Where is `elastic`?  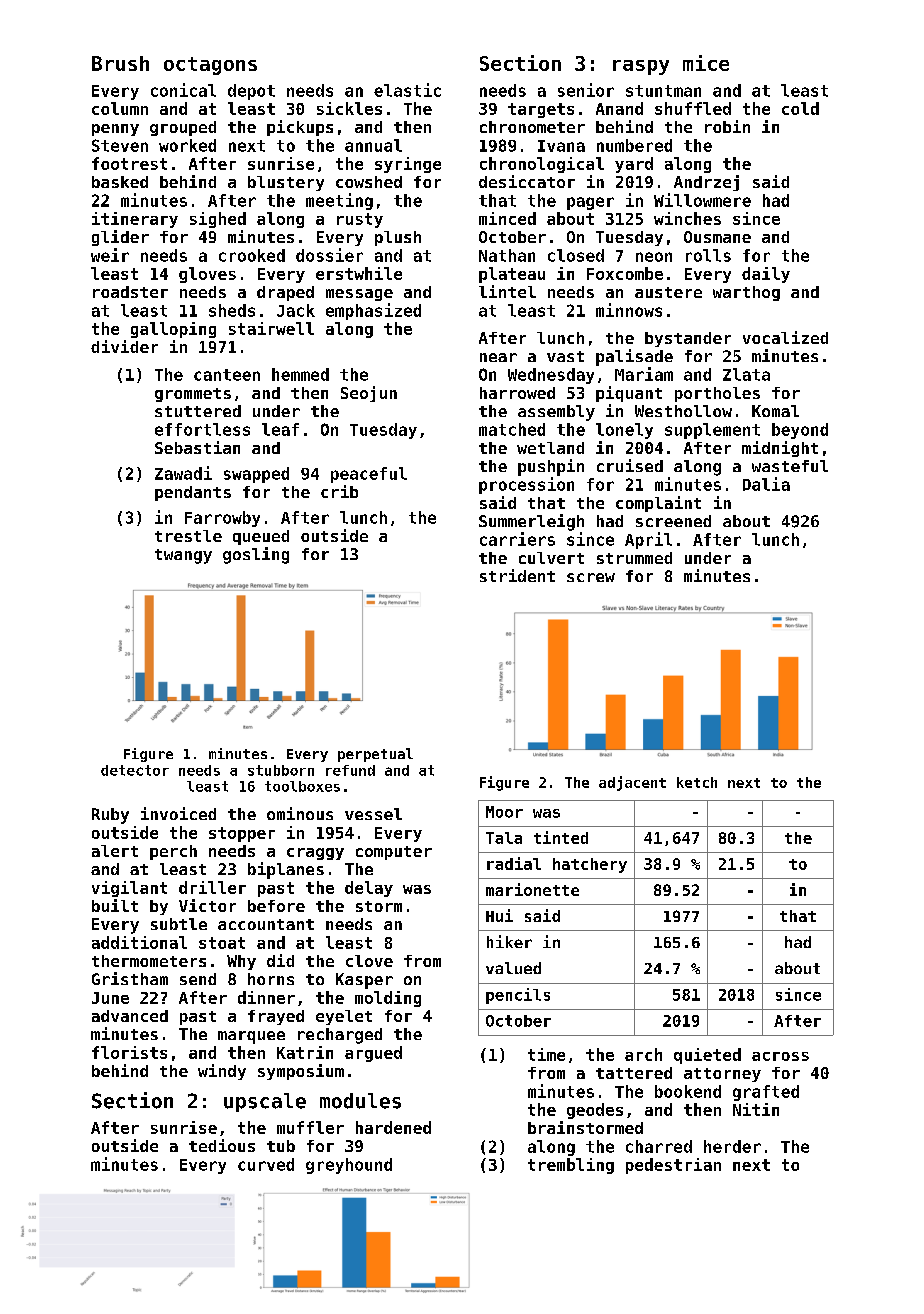 elastic is located at coordinates (407, 90).
